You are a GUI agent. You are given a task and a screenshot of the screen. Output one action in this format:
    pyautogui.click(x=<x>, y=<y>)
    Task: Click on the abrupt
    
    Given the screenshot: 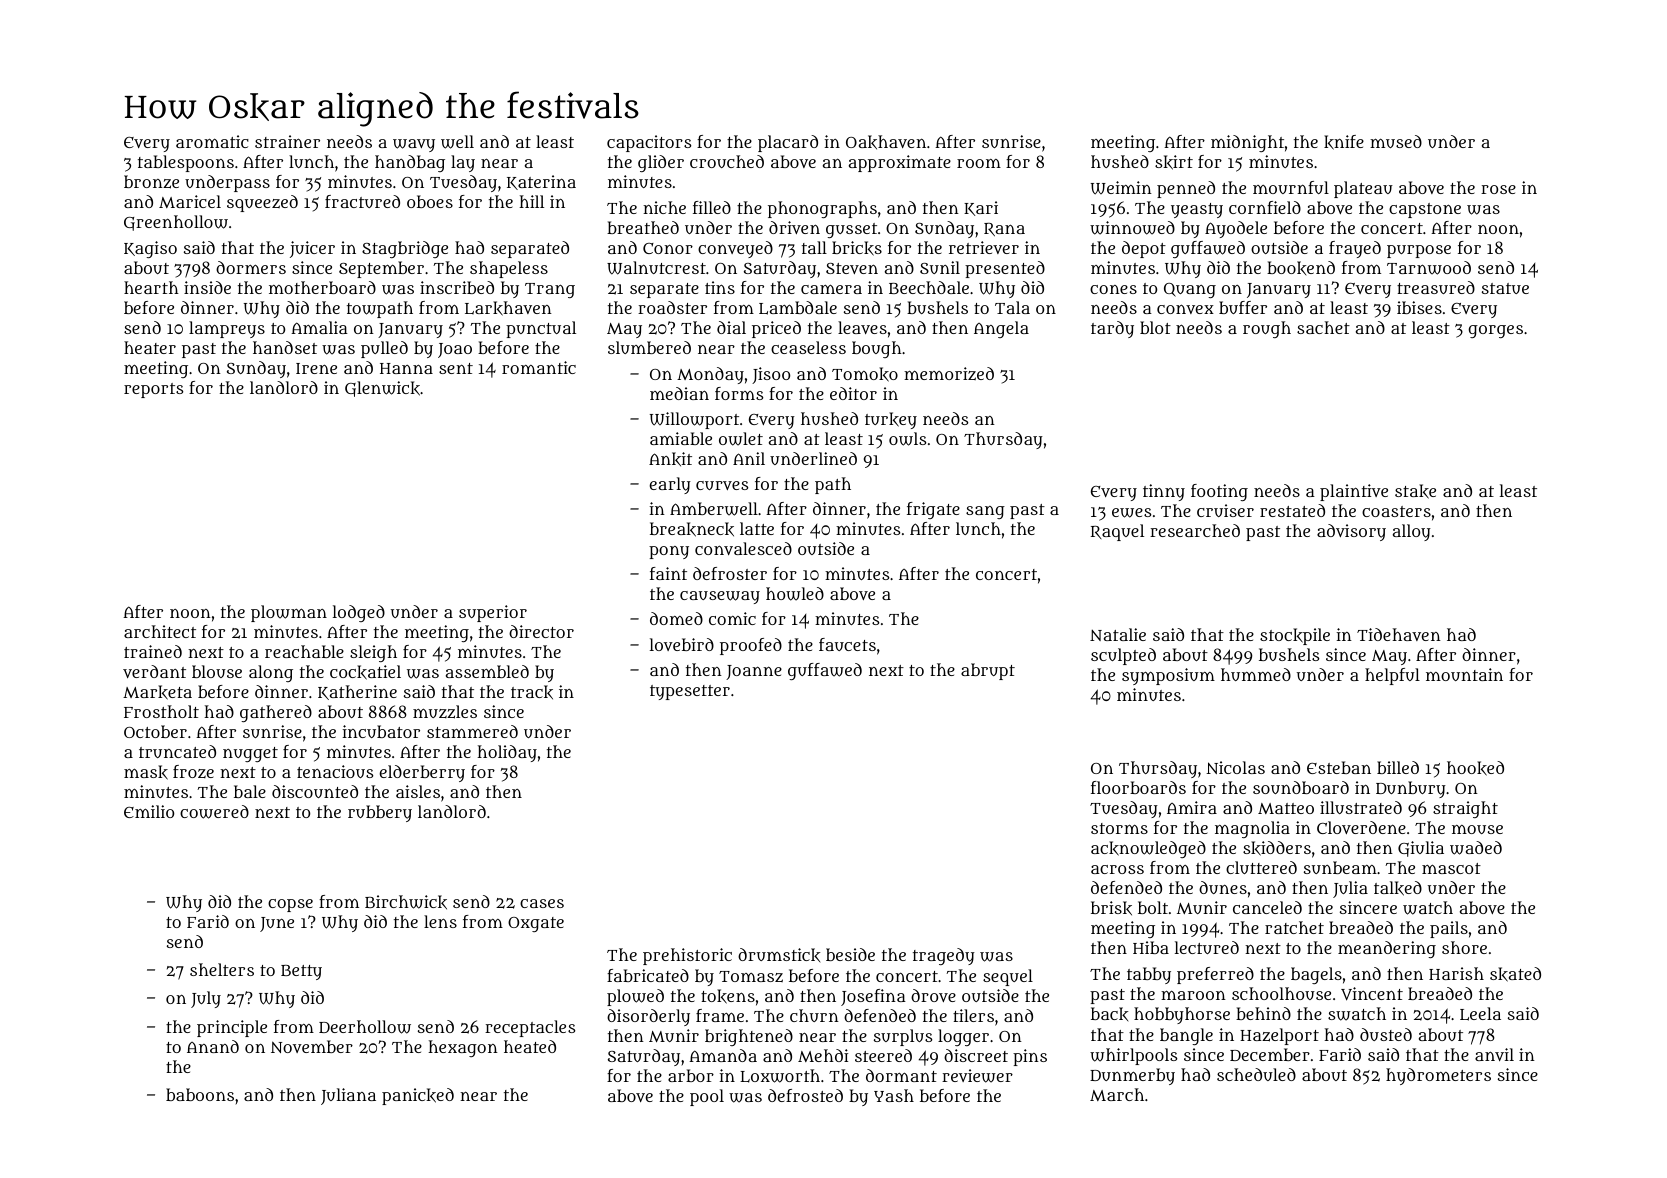 What is the action you would take?
    pyautogui.click(x=988, y=671)
